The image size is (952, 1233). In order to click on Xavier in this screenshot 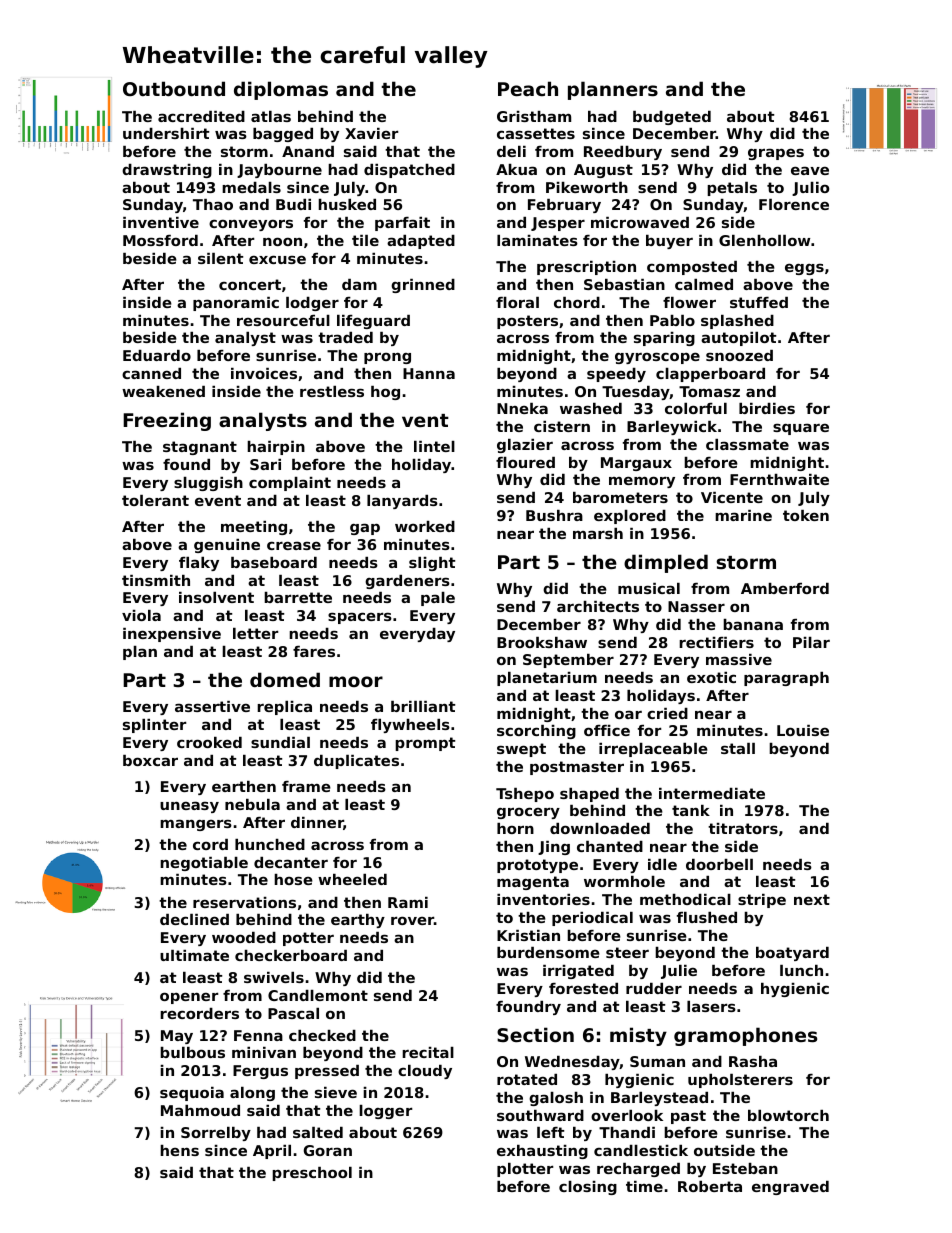, I will do `click(371, 133)`.
